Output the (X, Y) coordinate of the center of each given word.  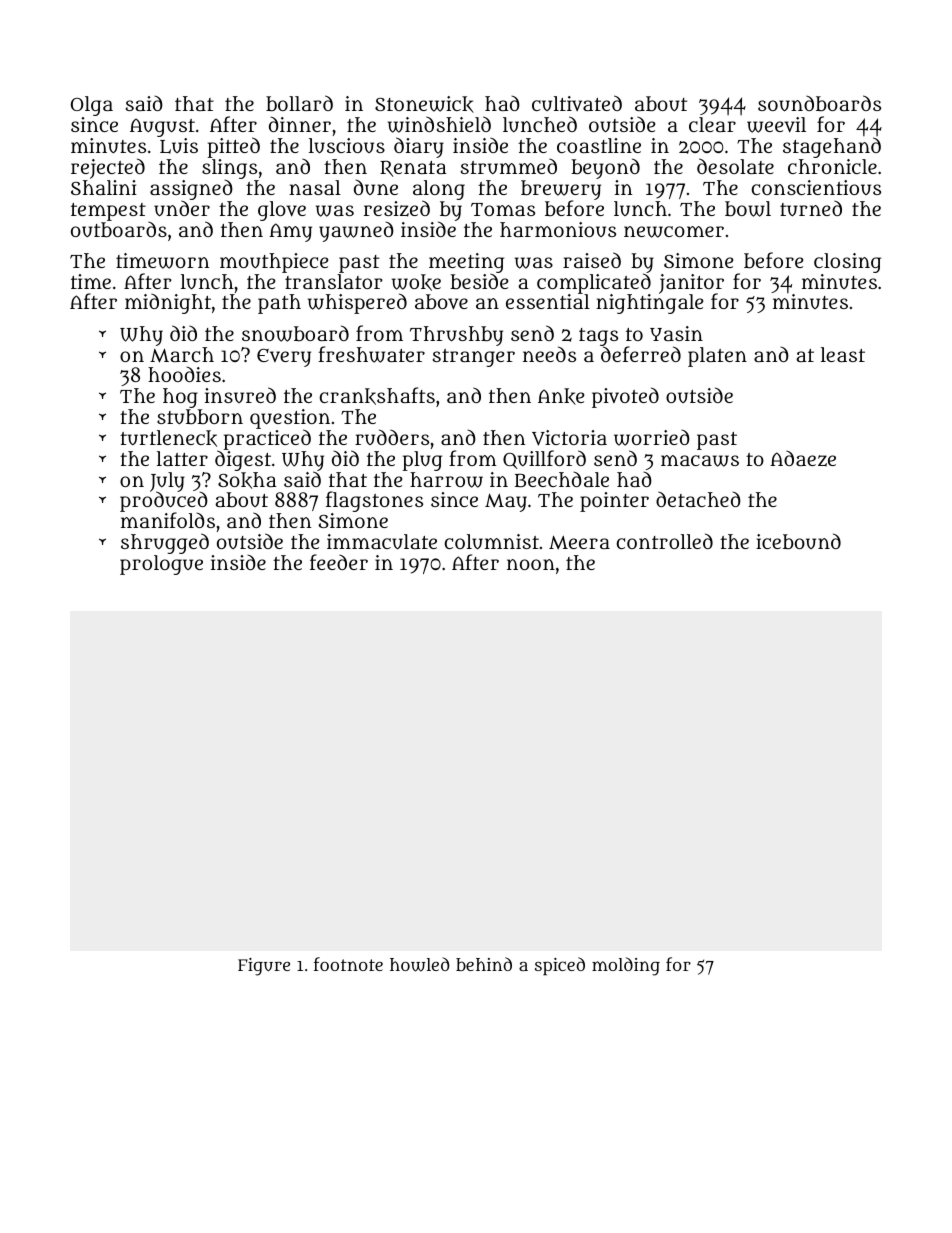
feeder (339, 562)
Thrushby (456, 336)
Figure (264, 967)
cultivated (577, 103)
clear (712, 124)
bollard (299, 103)
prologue (161, 565)
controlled (665, 541)
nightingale (649, 304)
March (182, 355)
